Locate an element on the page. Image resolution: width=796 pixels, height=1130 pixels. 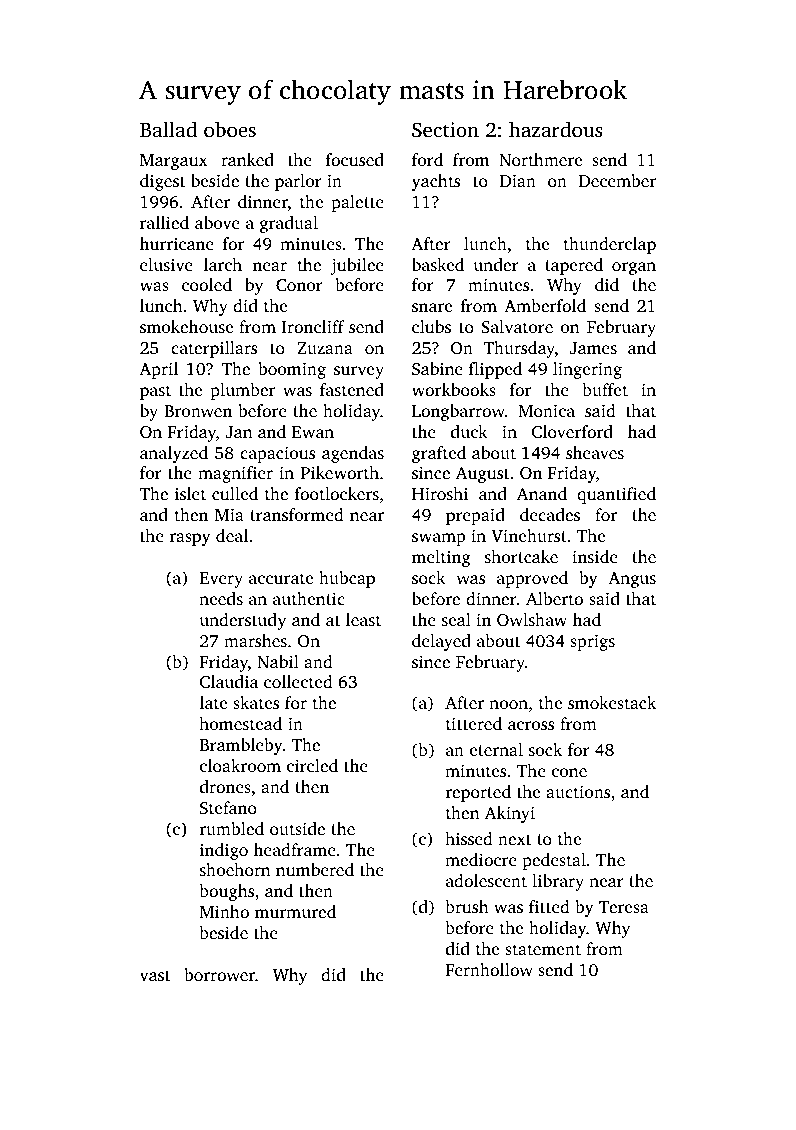
vast is located at coordinates (155, 975).
